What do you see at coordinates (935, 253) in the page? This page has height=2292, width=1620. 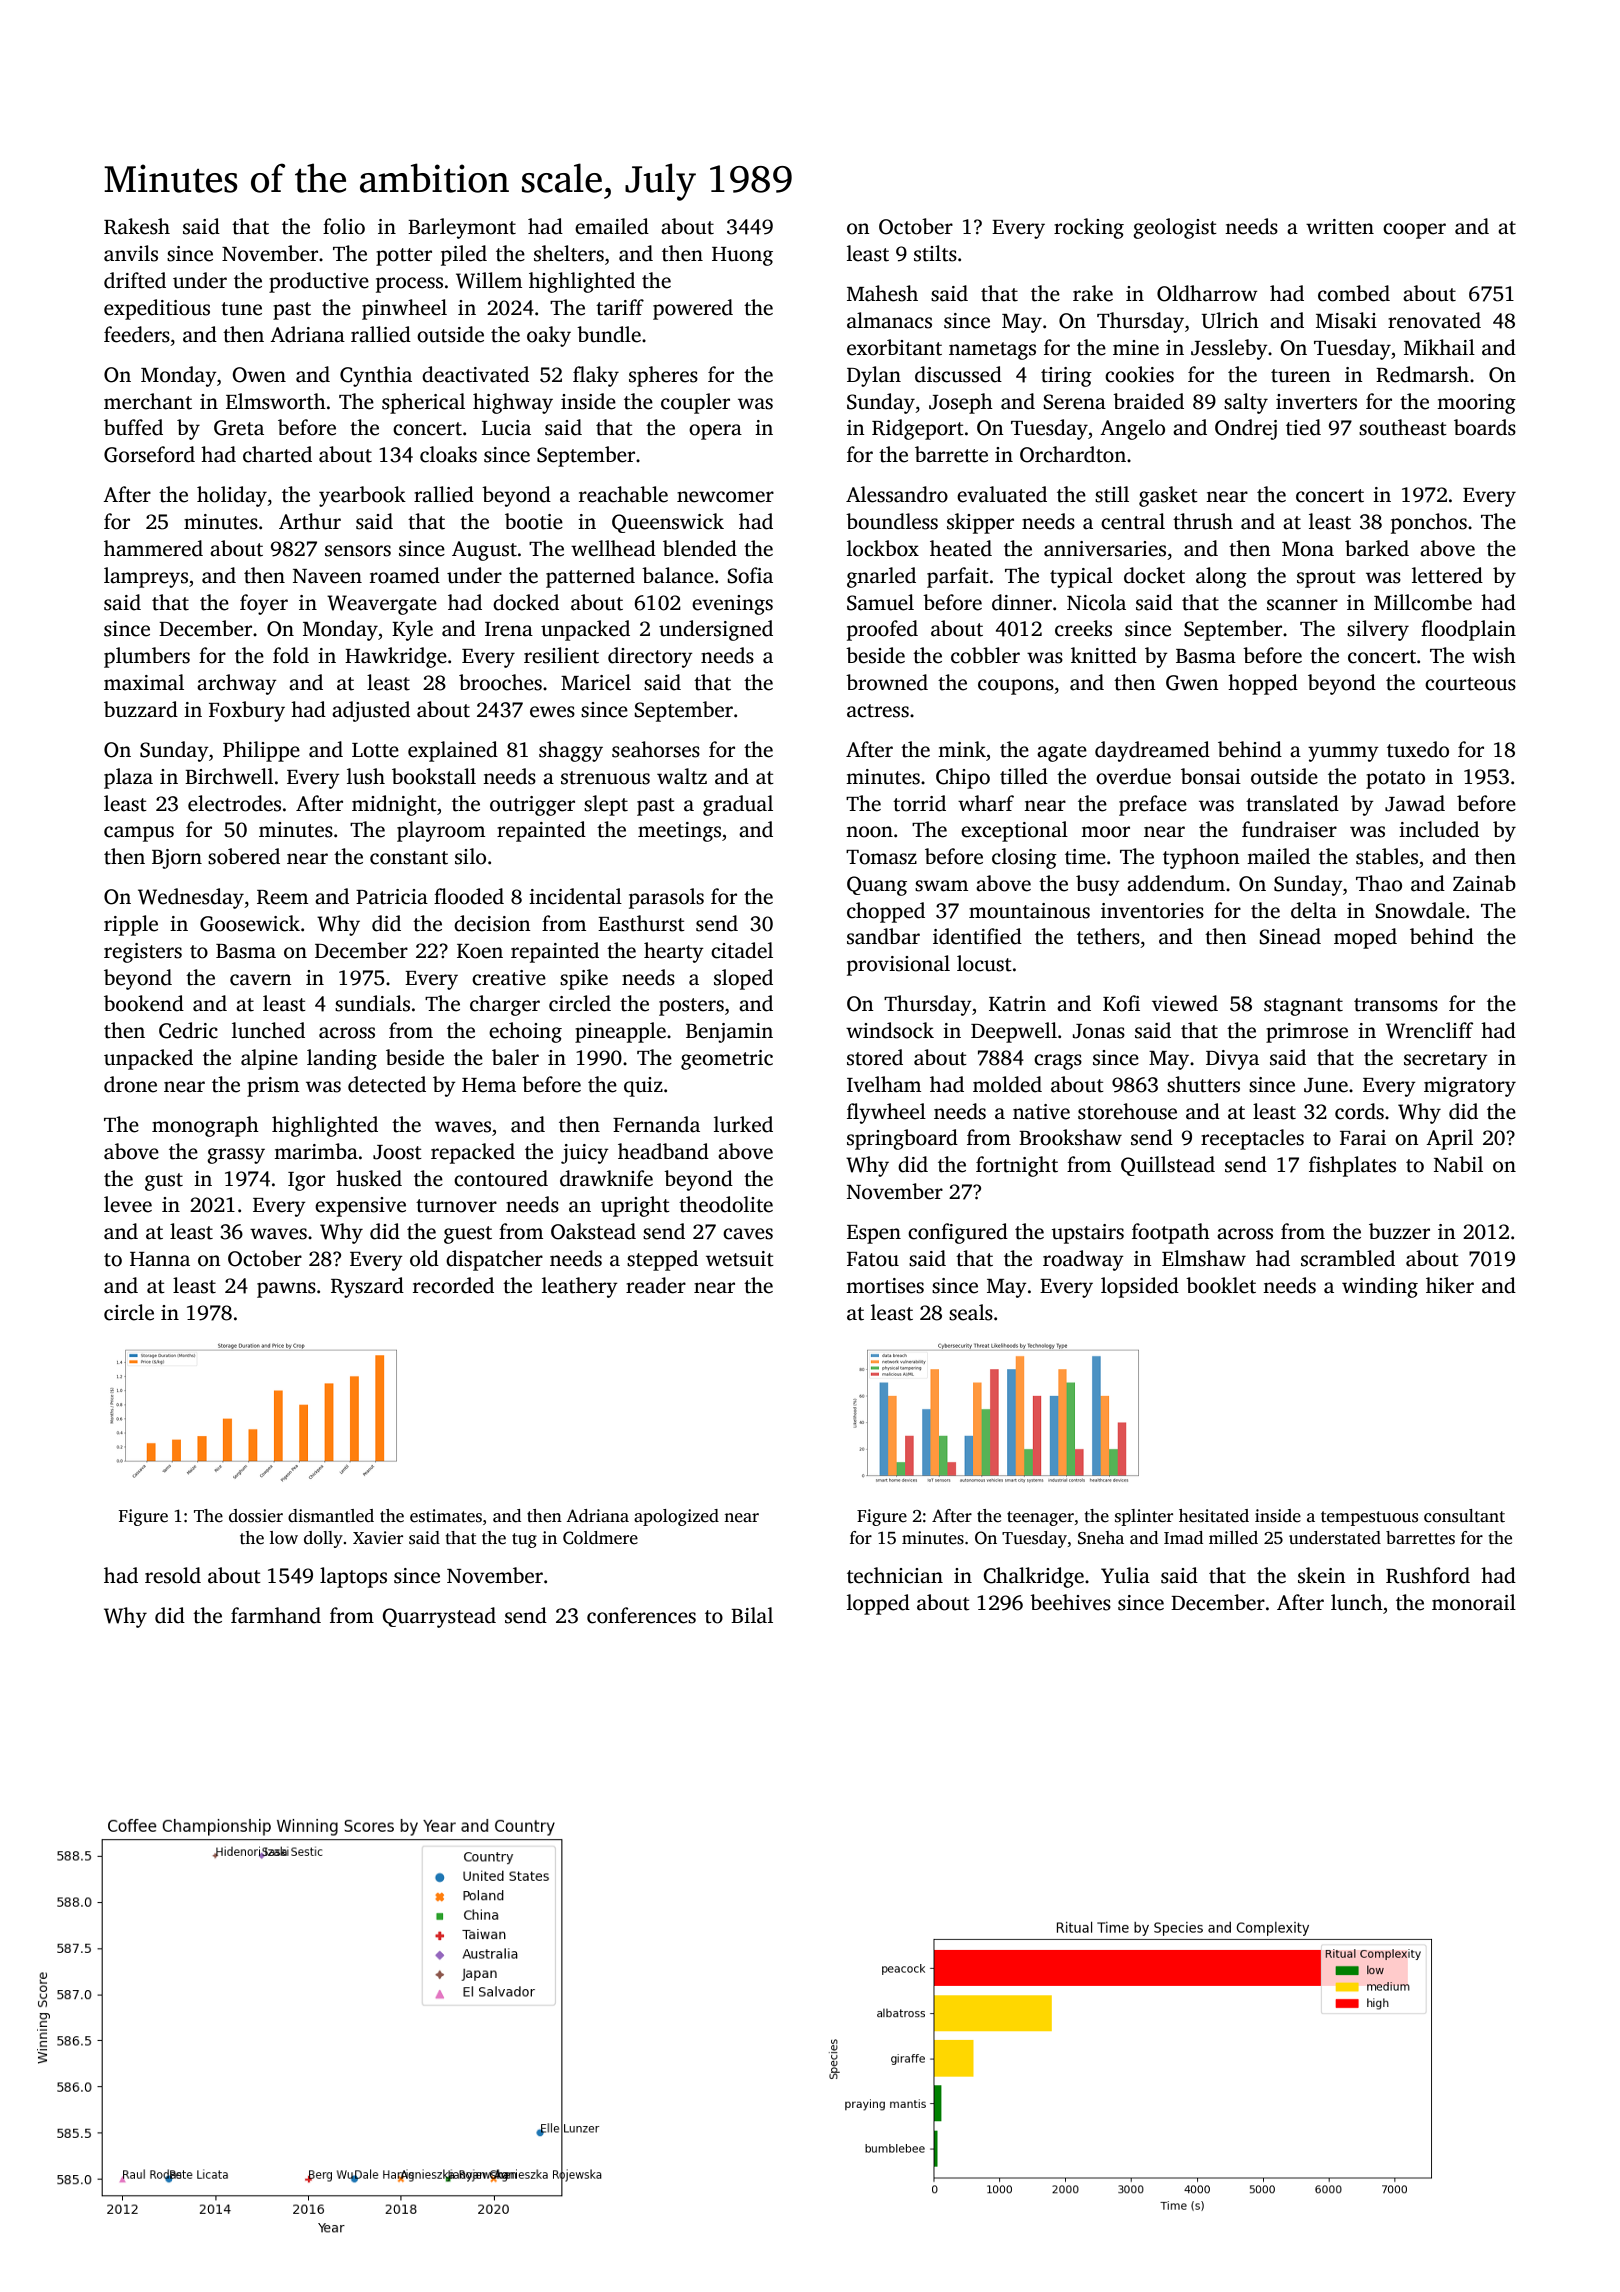 I see `stilts` at bounding box center [935, 253].
